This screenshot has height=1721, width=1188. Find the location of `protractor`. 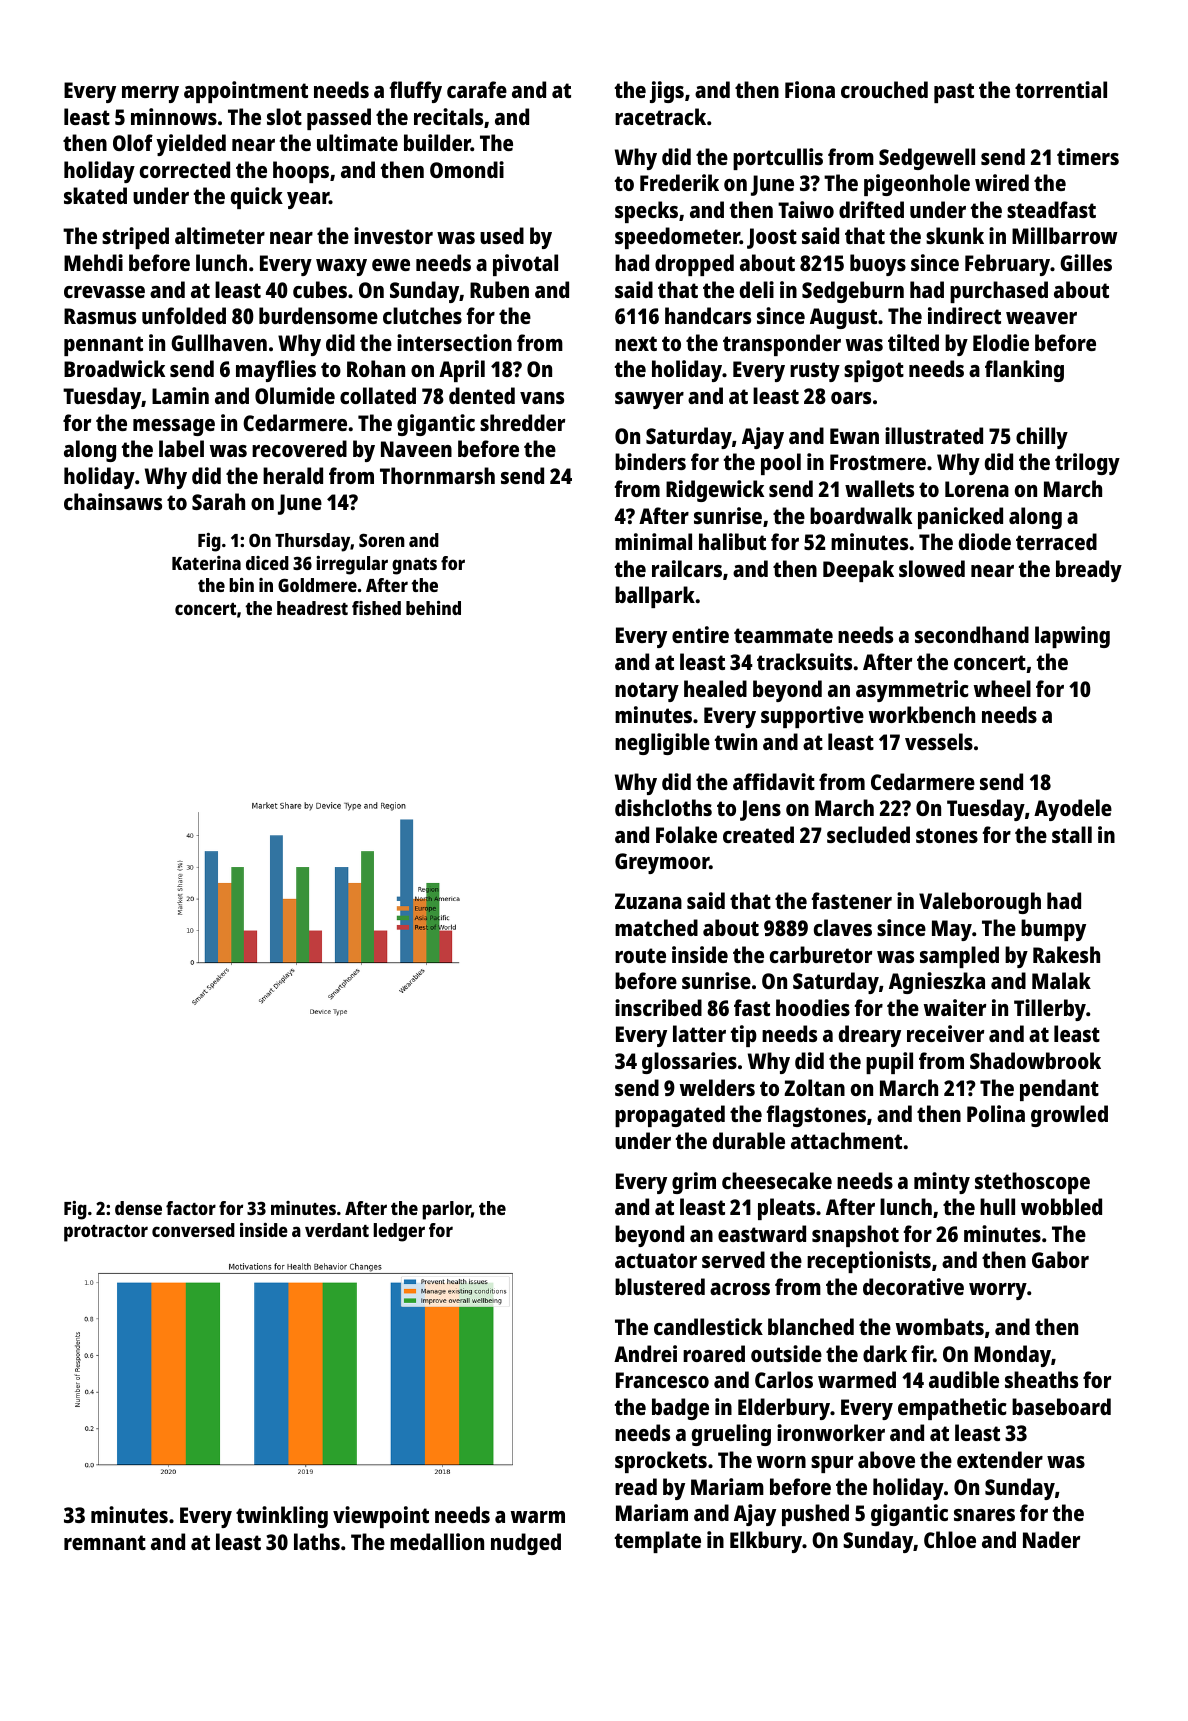

protractor is located at coordinates (106, 1233).
